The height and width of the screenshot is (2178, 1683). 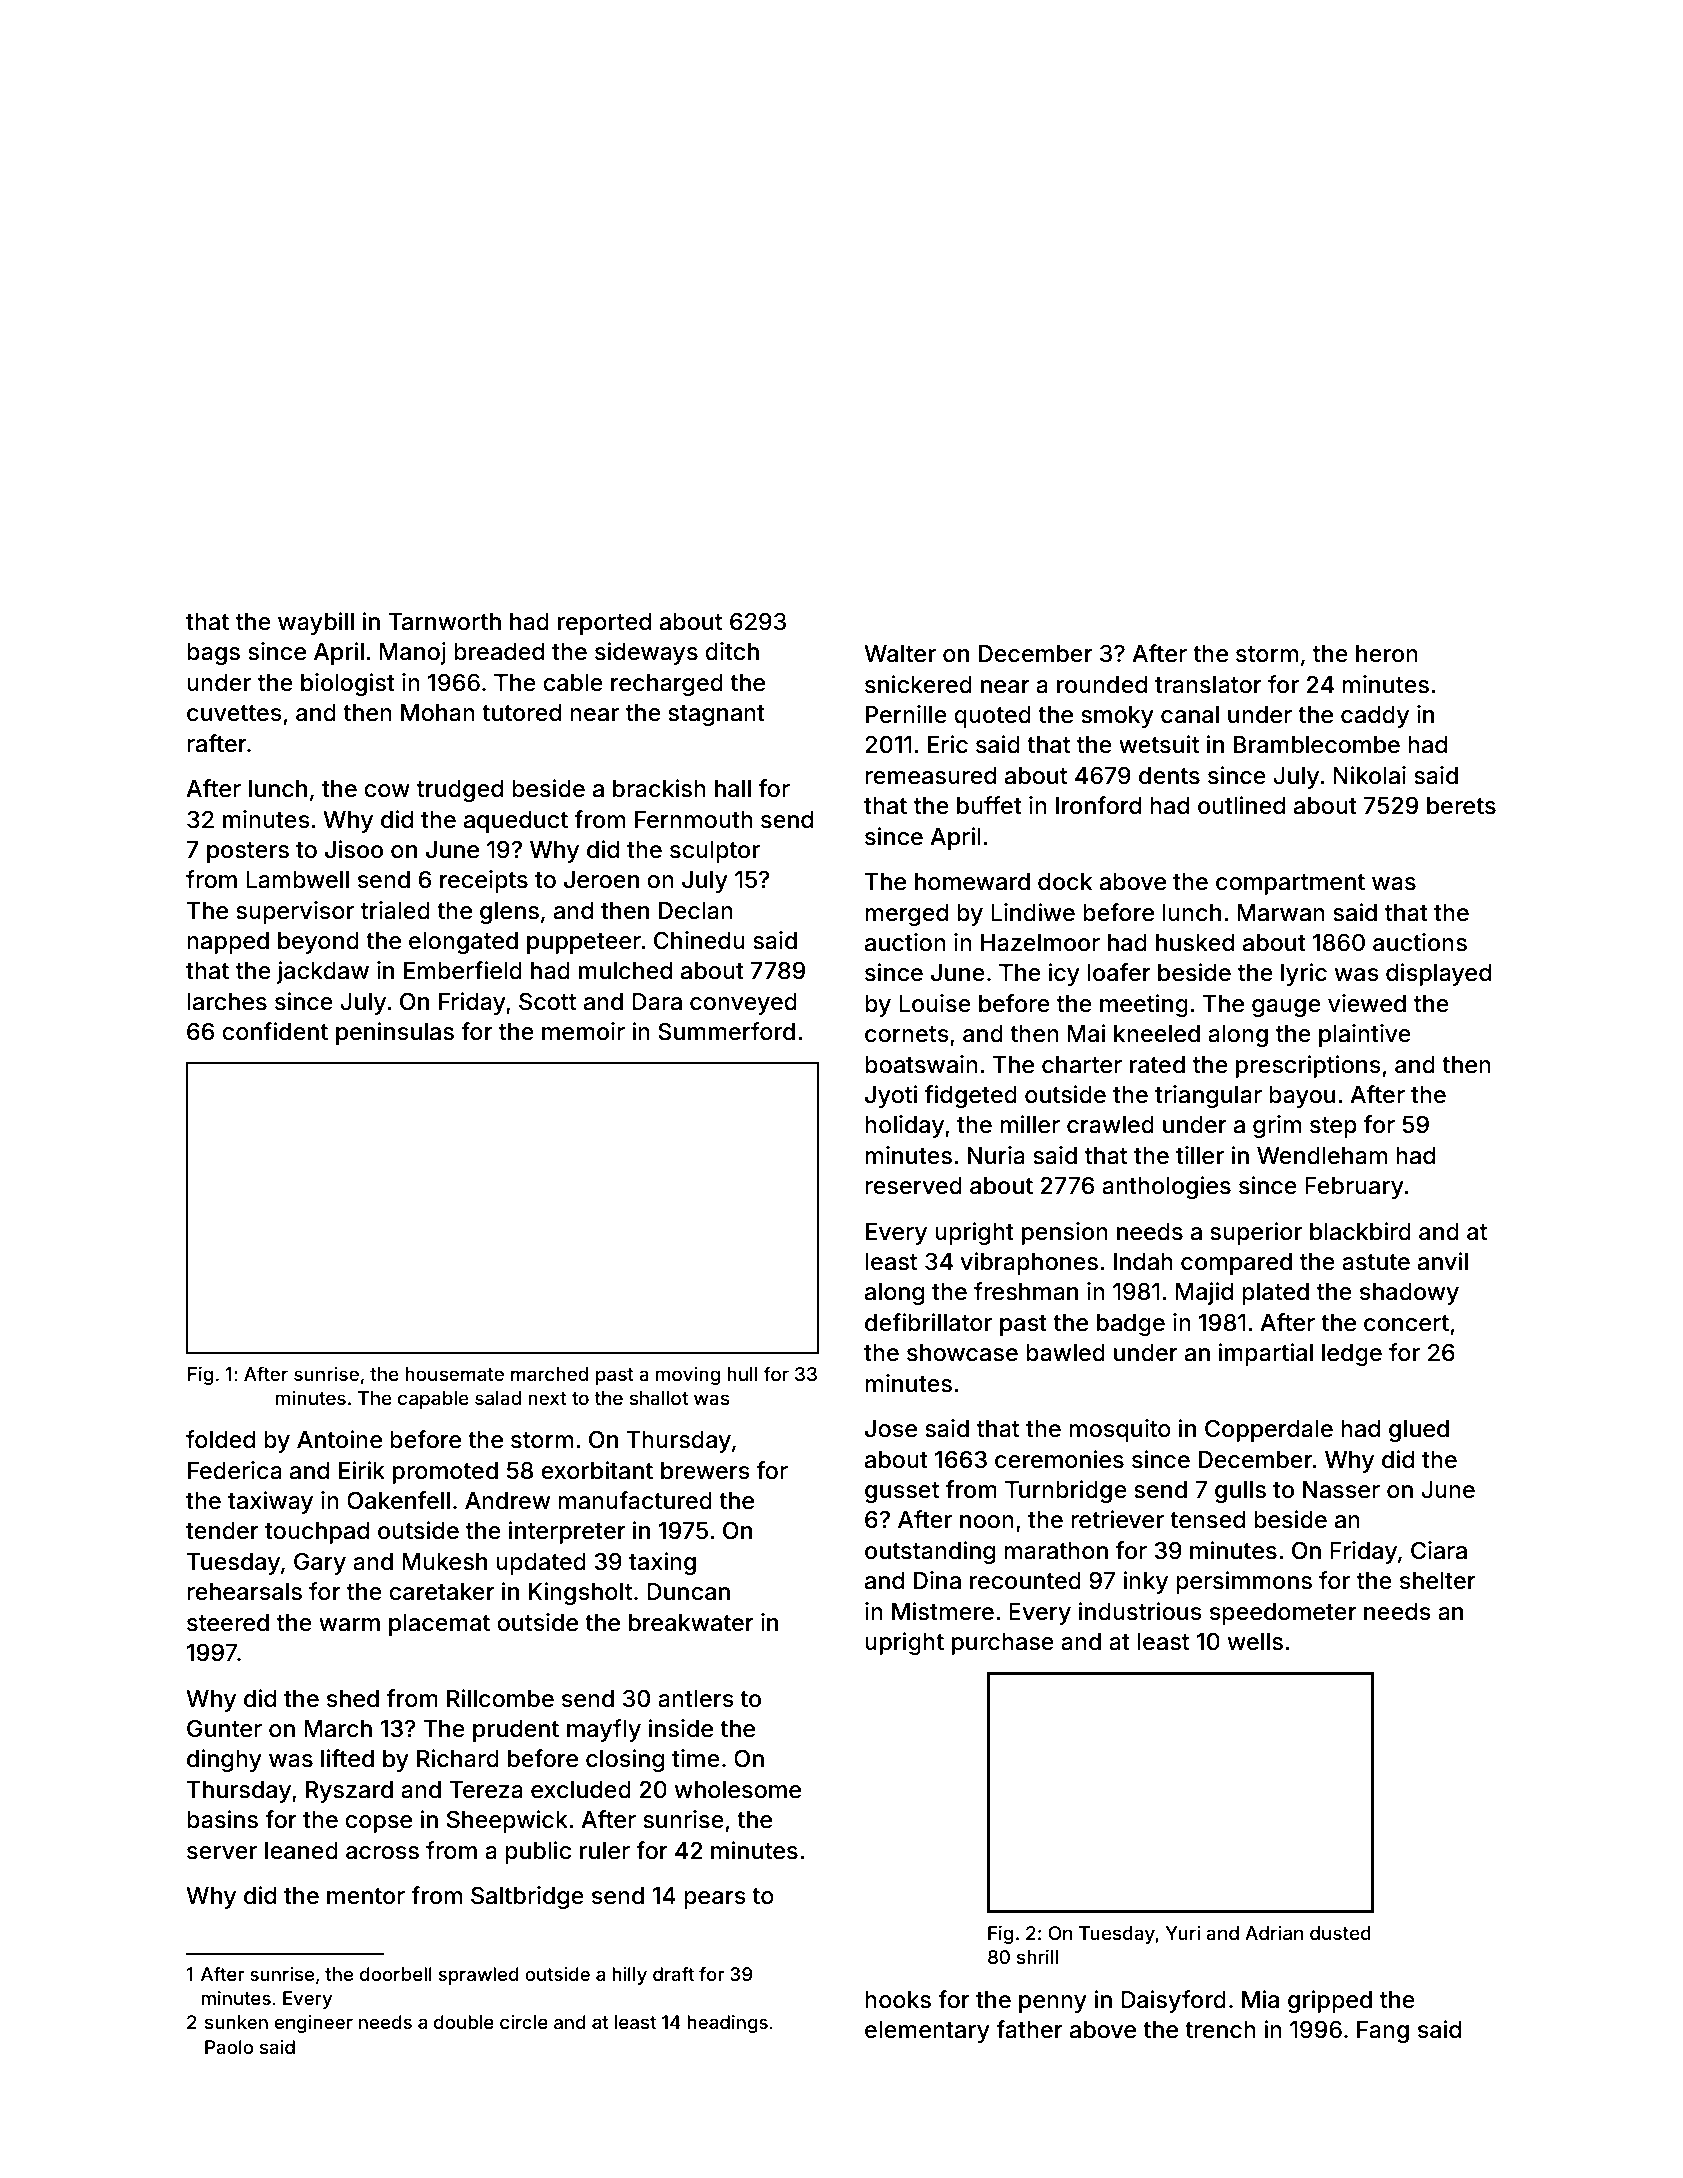 What do you see at coordinates (395, 910) in the screenshot?
I see `trialed` at bounding box center [395, 910].
